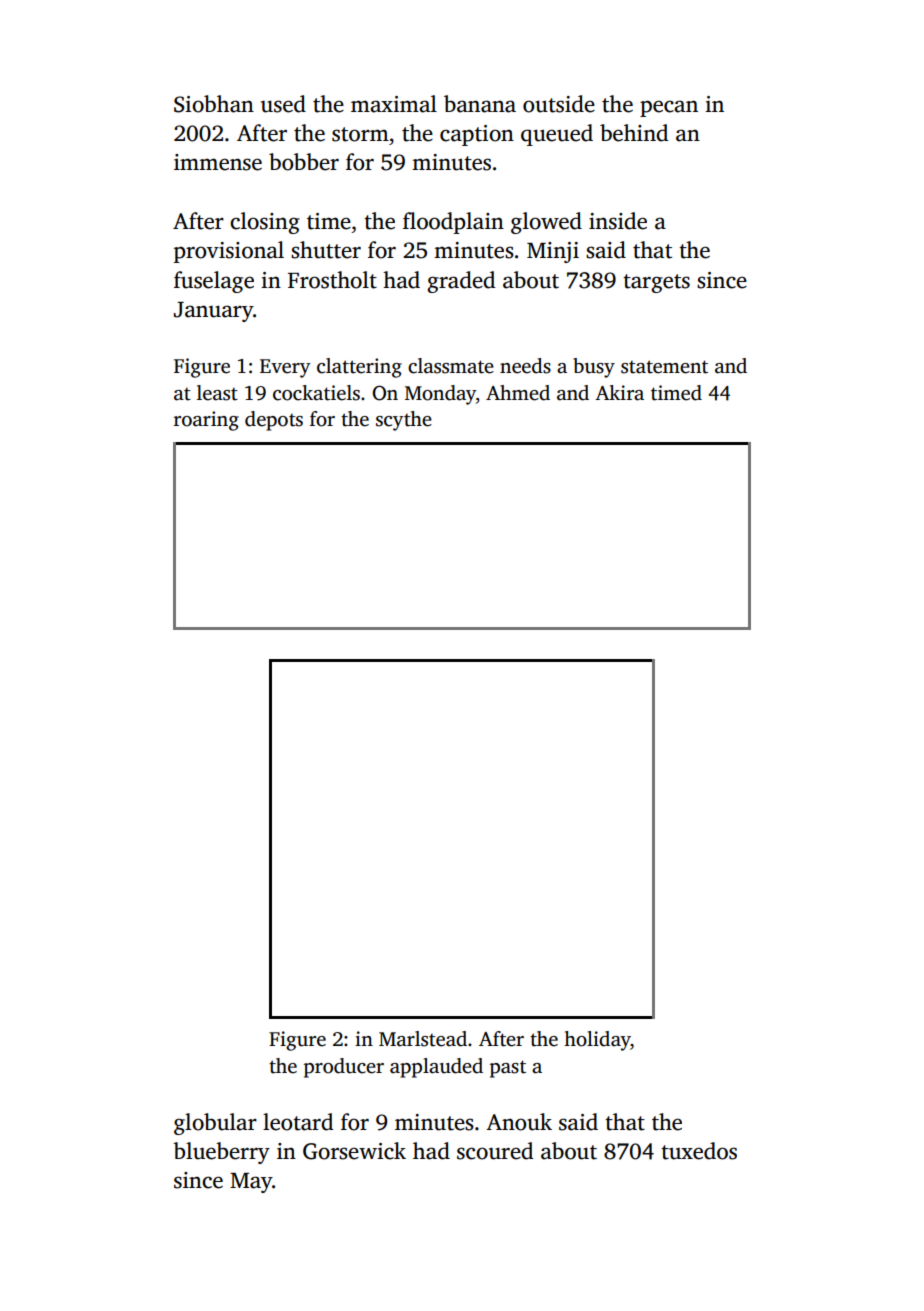 This screenshot has width=924, height=1311. Describe the element at coordinates (669, 108) in the screenshot. I see `pecan` at that location.
